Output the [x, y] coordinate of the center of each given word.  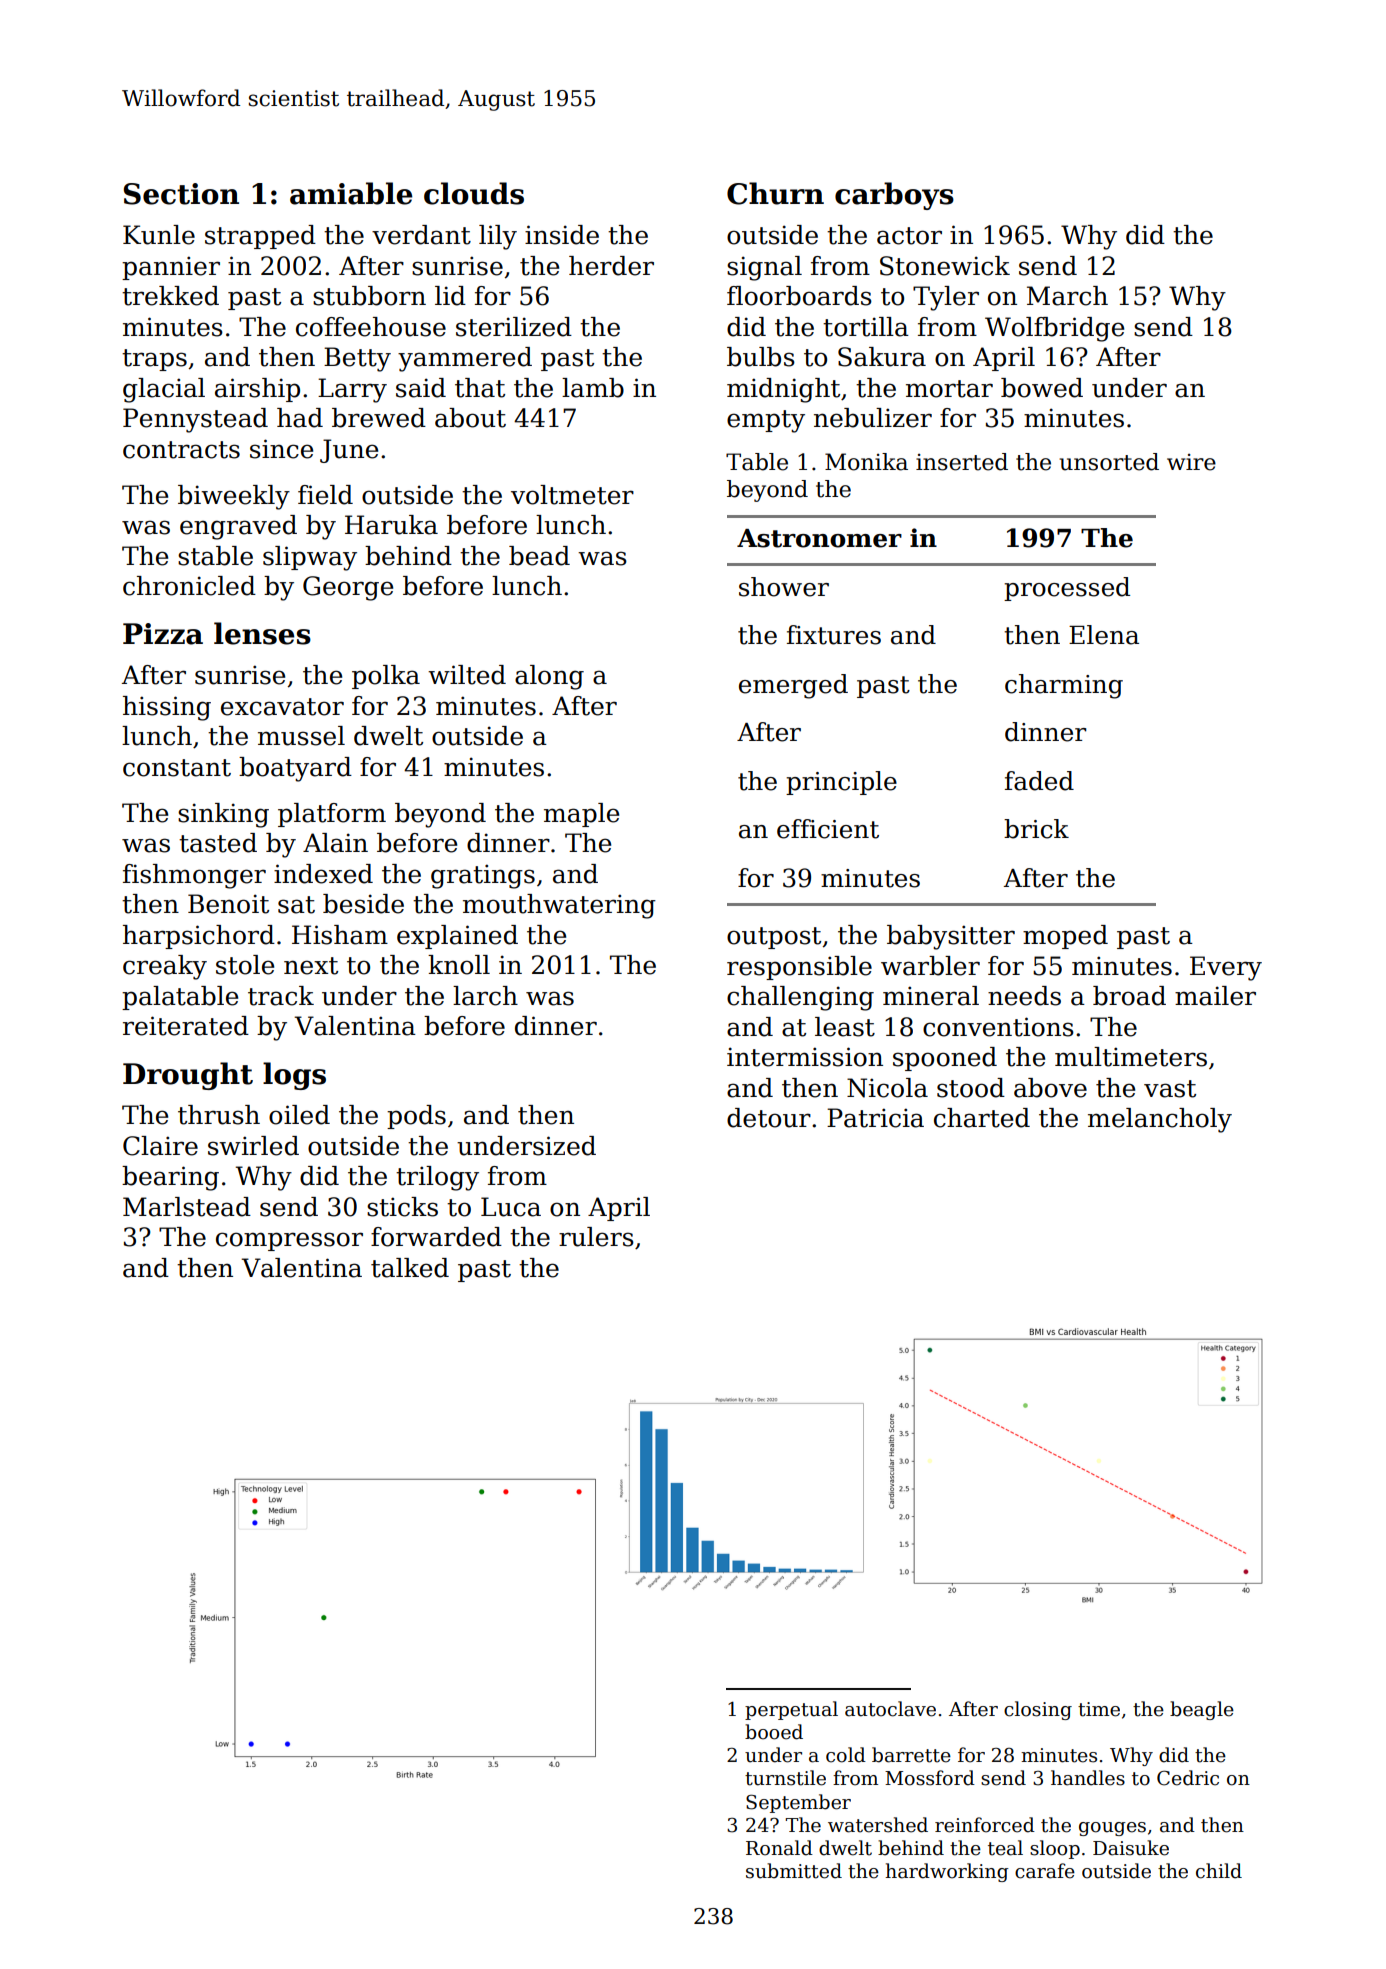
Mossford [930, 1778]
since [281, 449]
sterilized [514, 327]
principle [841, 783]
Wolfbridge [1054, 329]
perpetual [791, 1710]
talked [410, 1268]
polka [386, 677]
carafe [1045, 1871]
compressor [289, 1241]
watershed [878, 1825]
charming [1064, 686]
